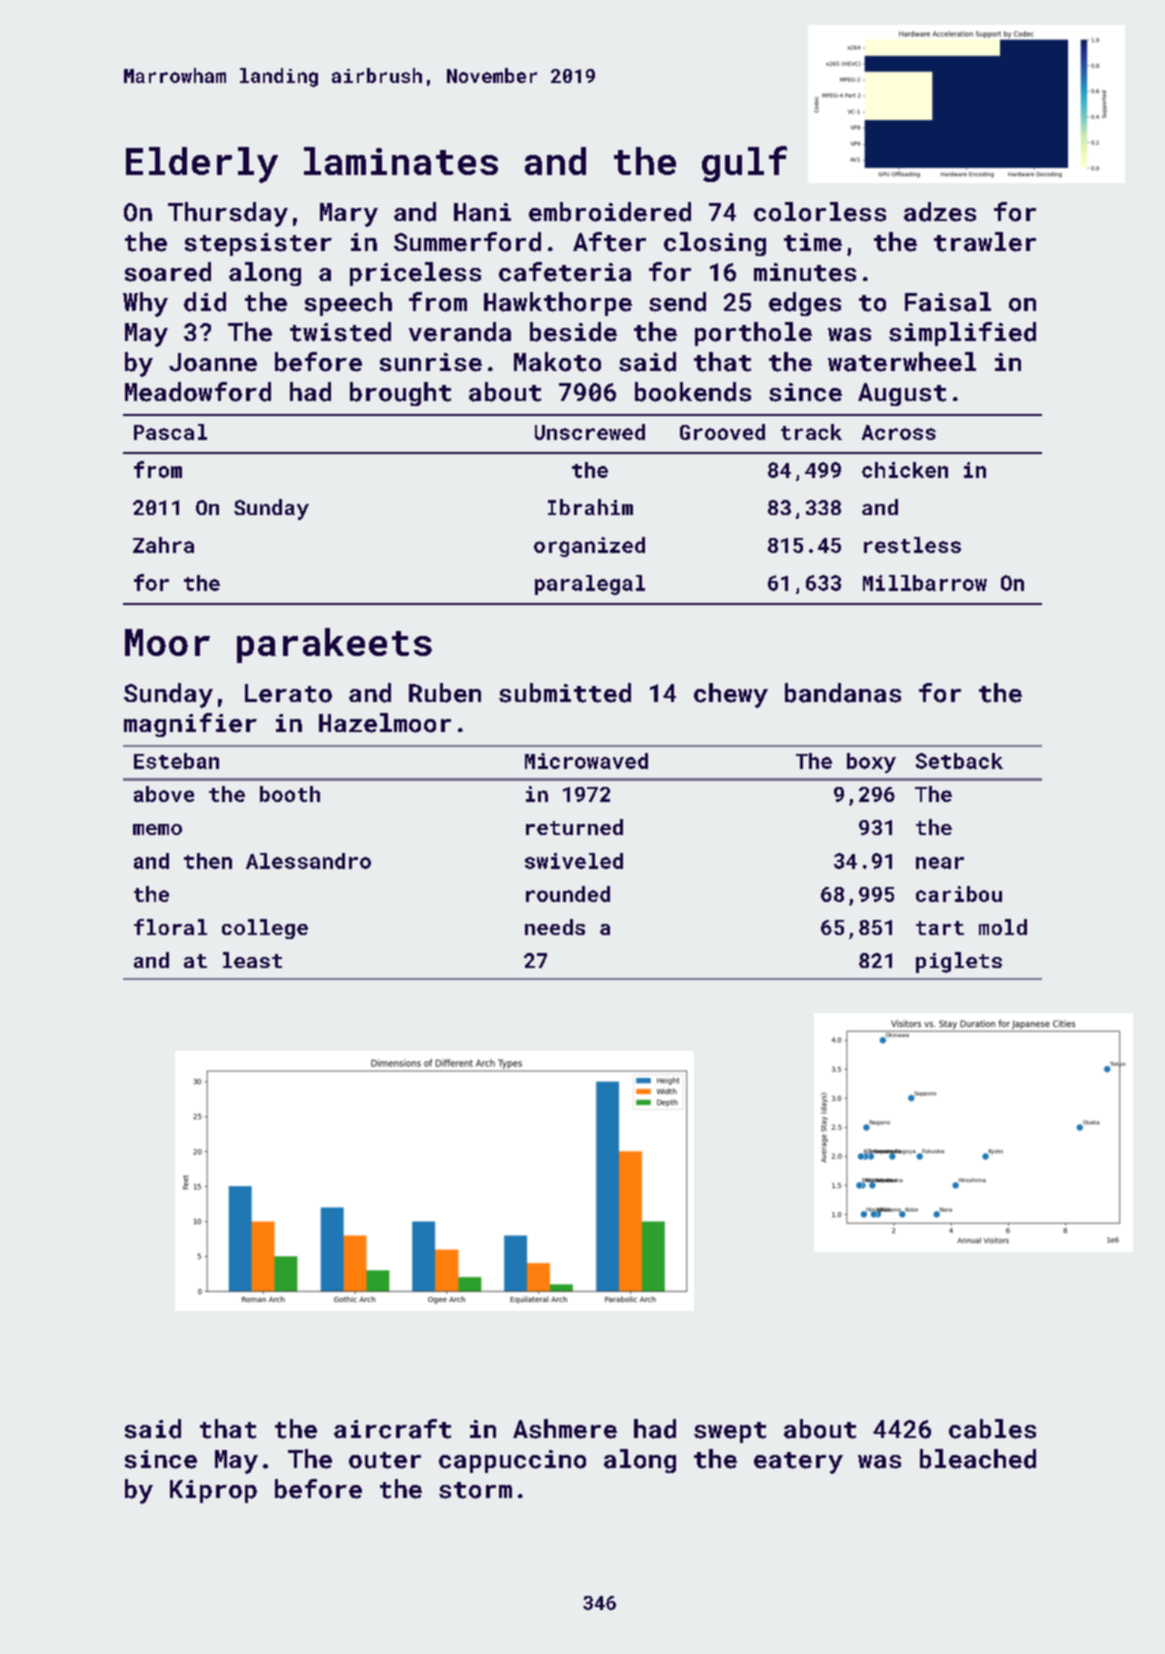 The image size is (1165, 1654). What do you see at coordinates (170, 432) in the screenshot?
I see `Pascal` at bounding box center [170, 432].
